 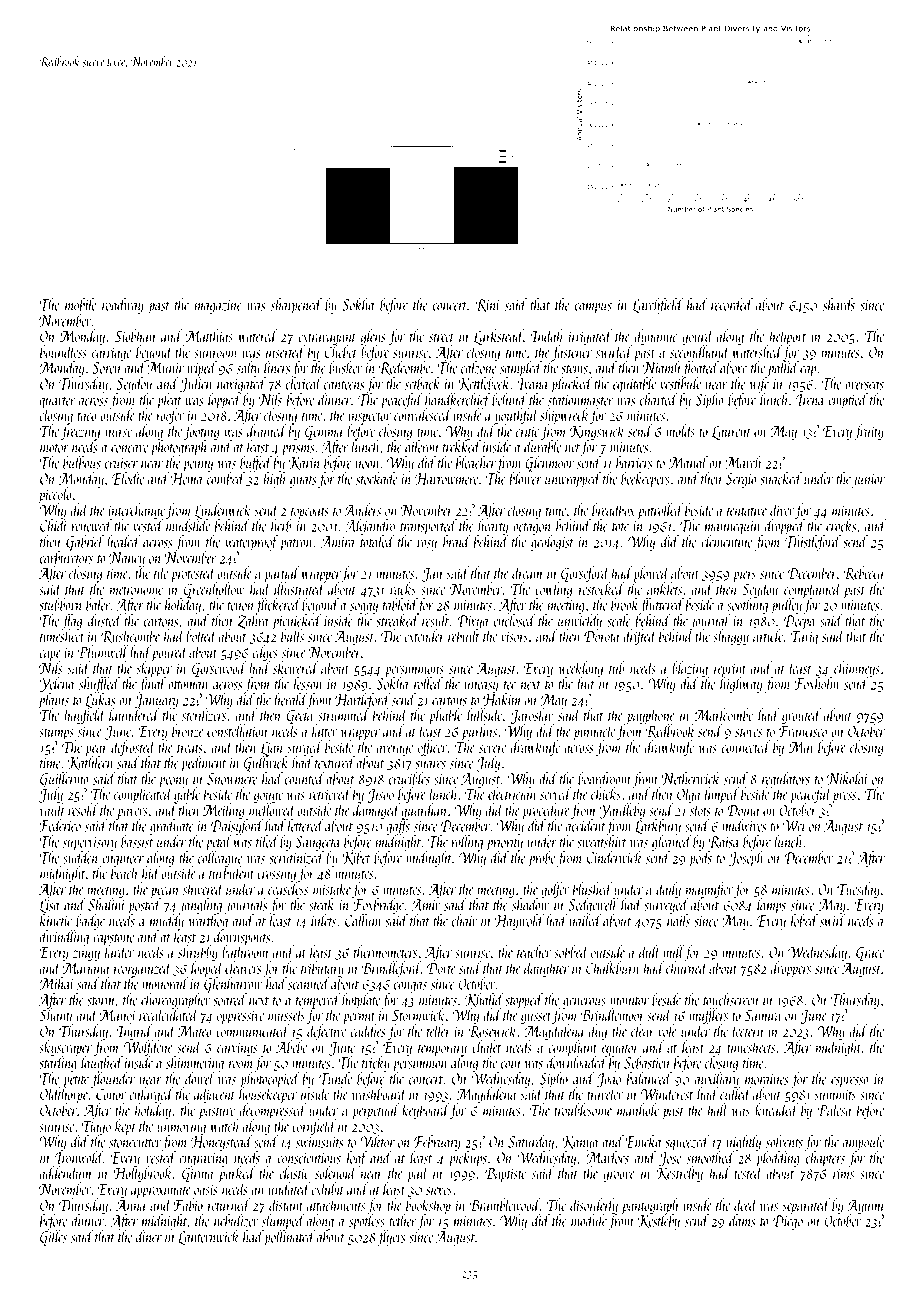 I want to click on keyboard, so click(x=426, y=1111).
